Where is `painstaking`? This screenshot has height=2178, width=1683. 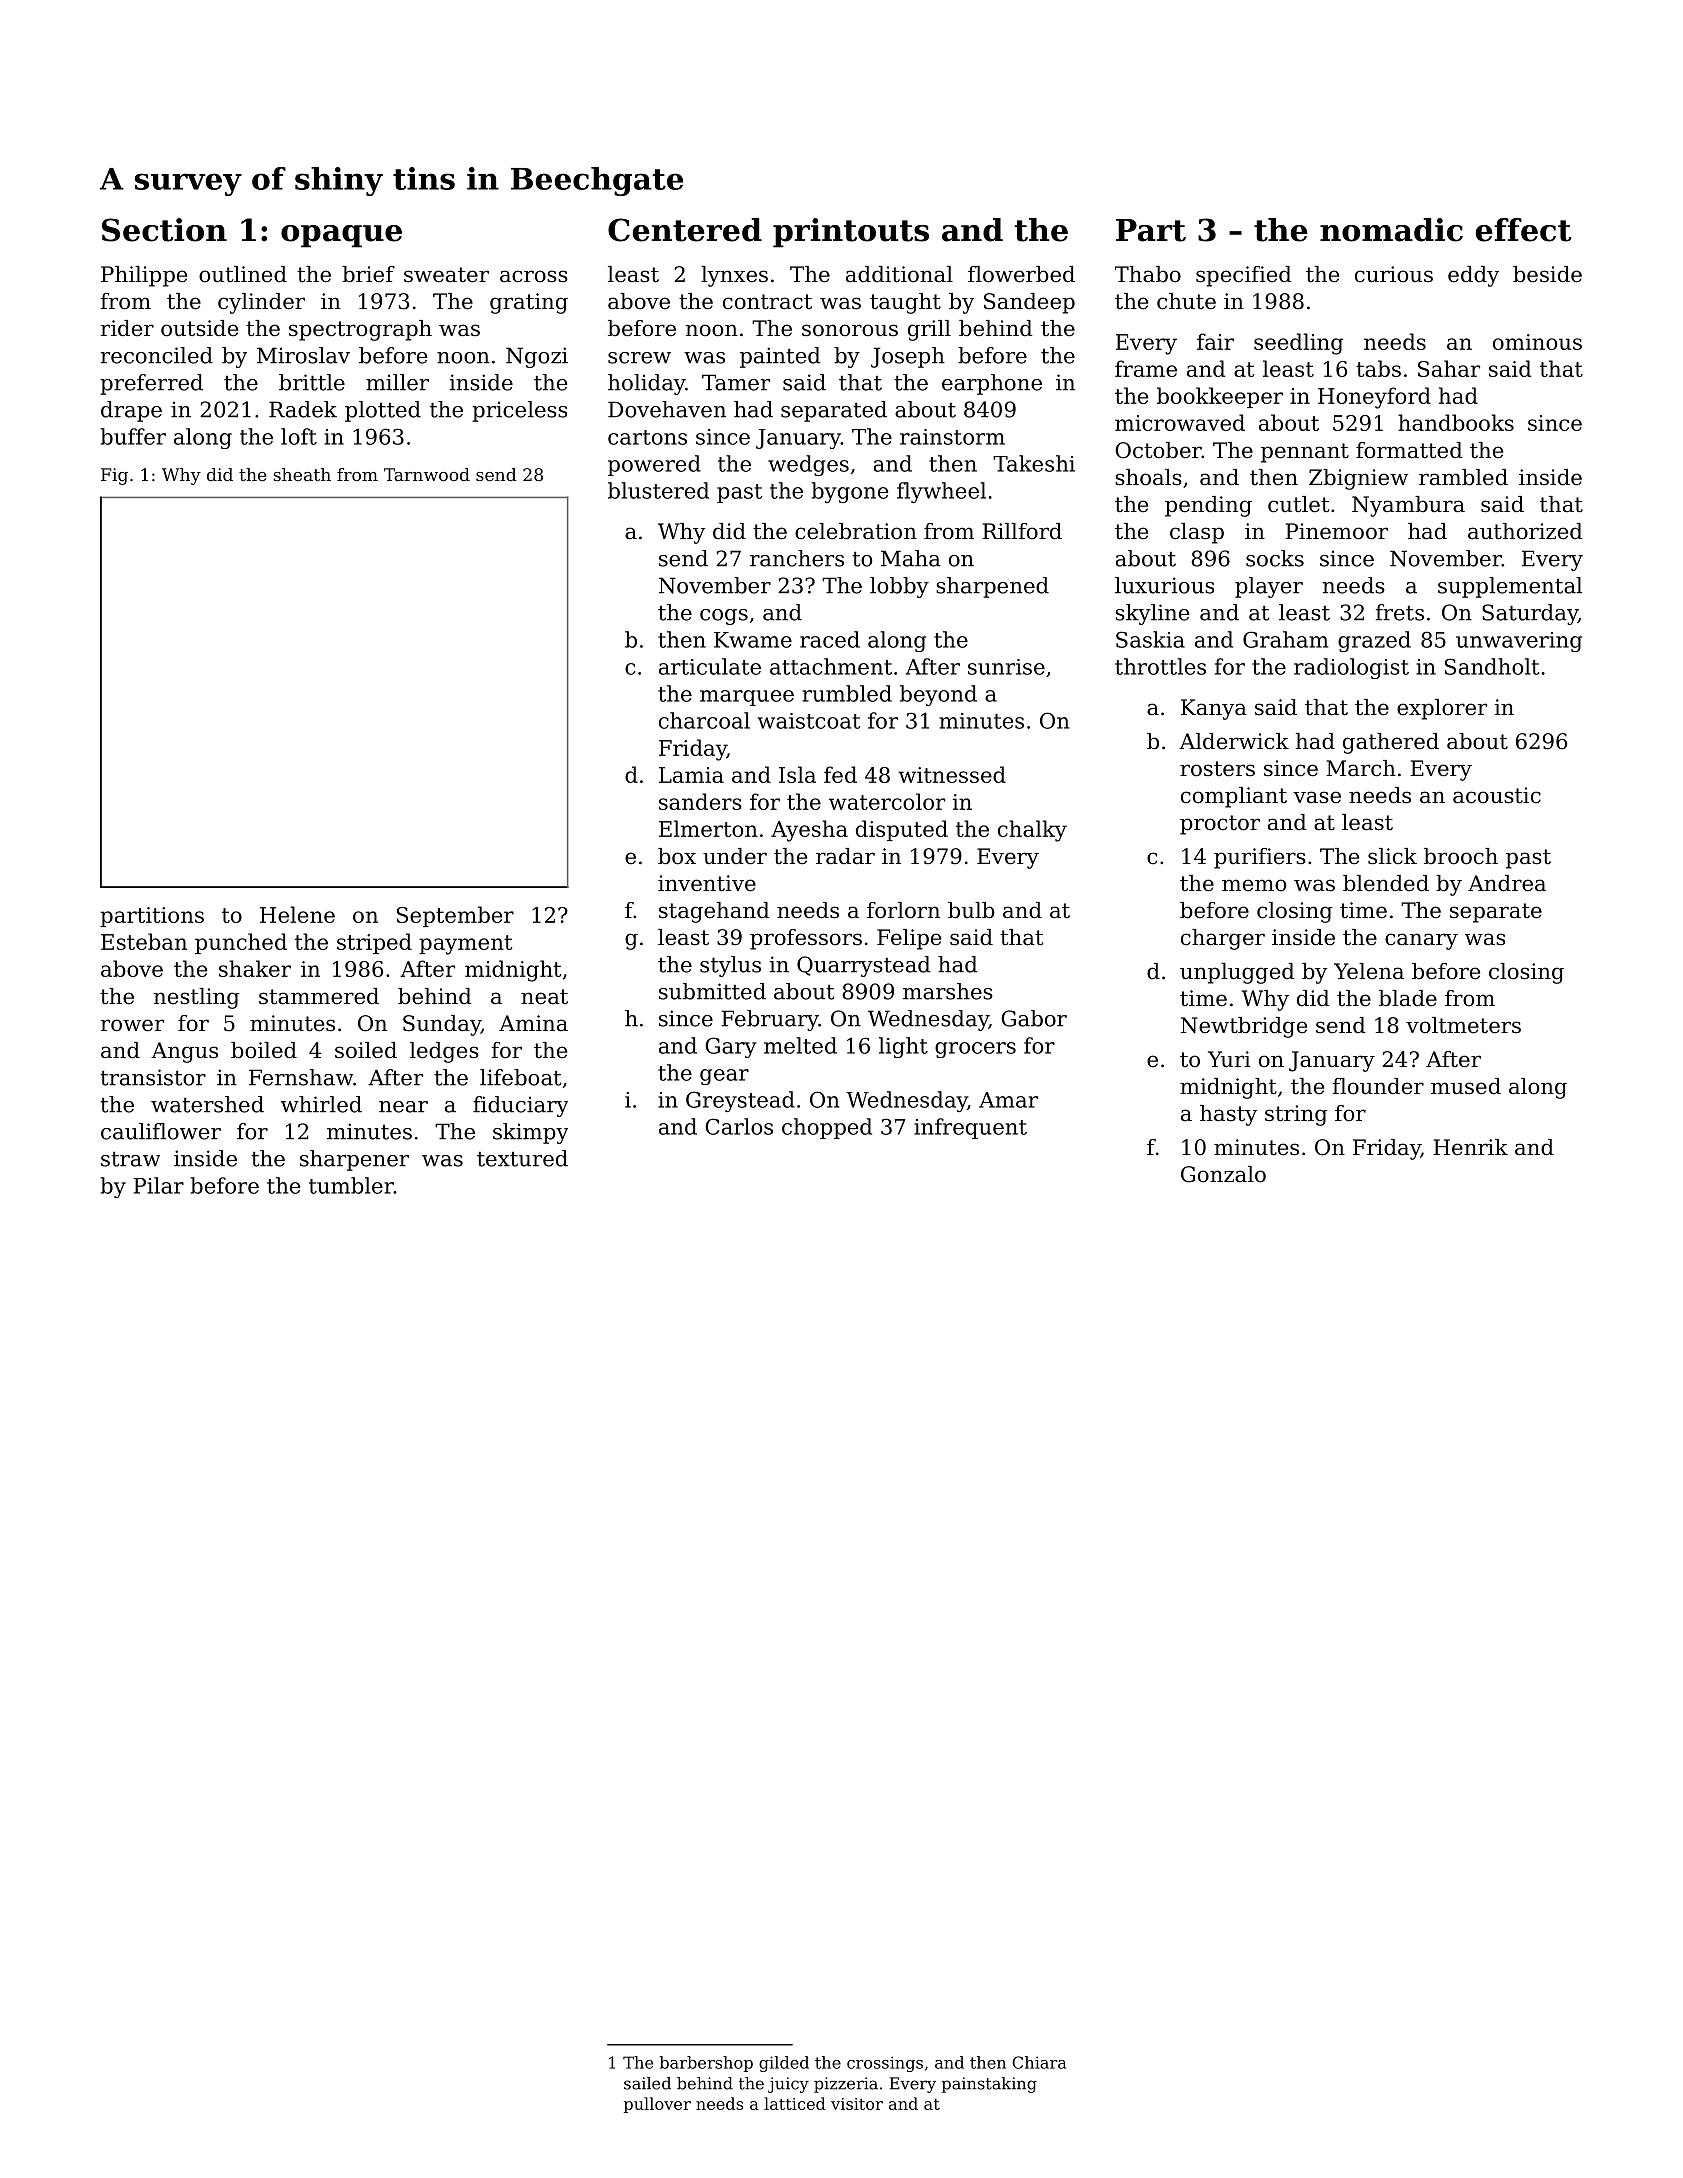 painstaking is located at coordinates (989, 2085).
